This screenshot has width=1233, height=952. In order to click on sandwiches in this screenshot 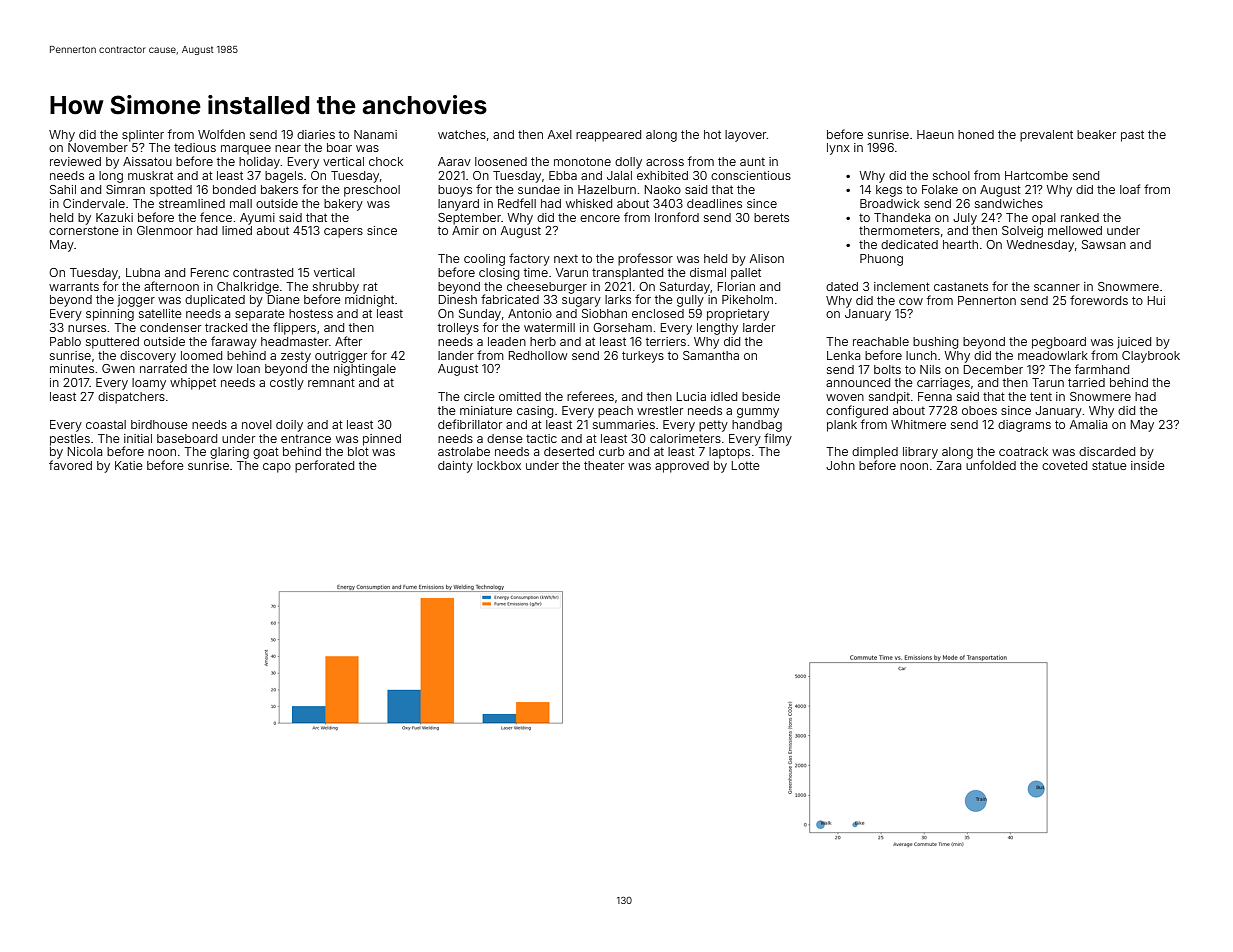, I will do `click(1009, 203)`.
